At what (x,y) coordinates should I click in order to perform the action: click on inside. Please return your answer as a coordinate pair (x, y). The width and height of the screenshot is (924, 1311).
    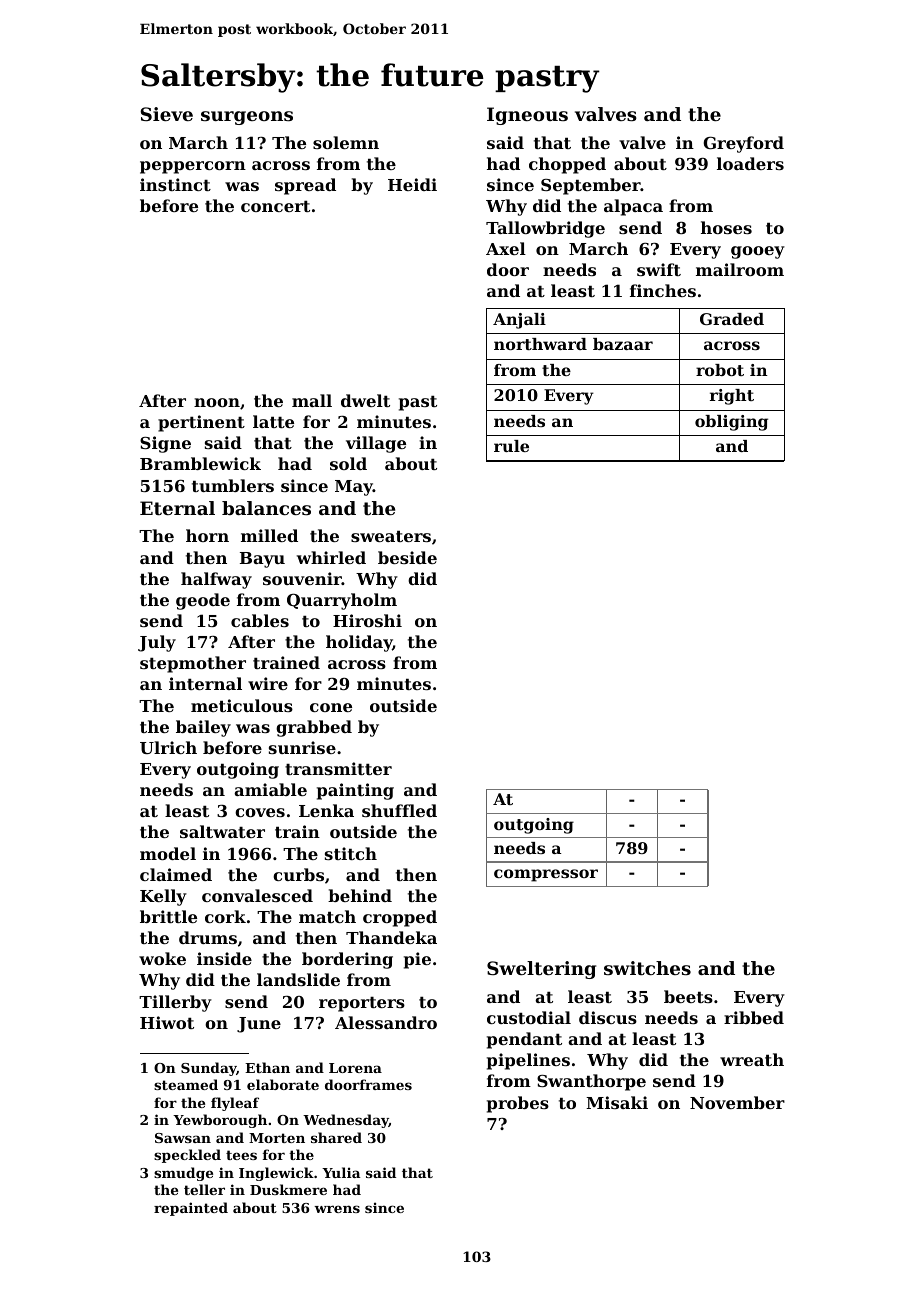
    Looking at the image, I should click on (224, 958).
